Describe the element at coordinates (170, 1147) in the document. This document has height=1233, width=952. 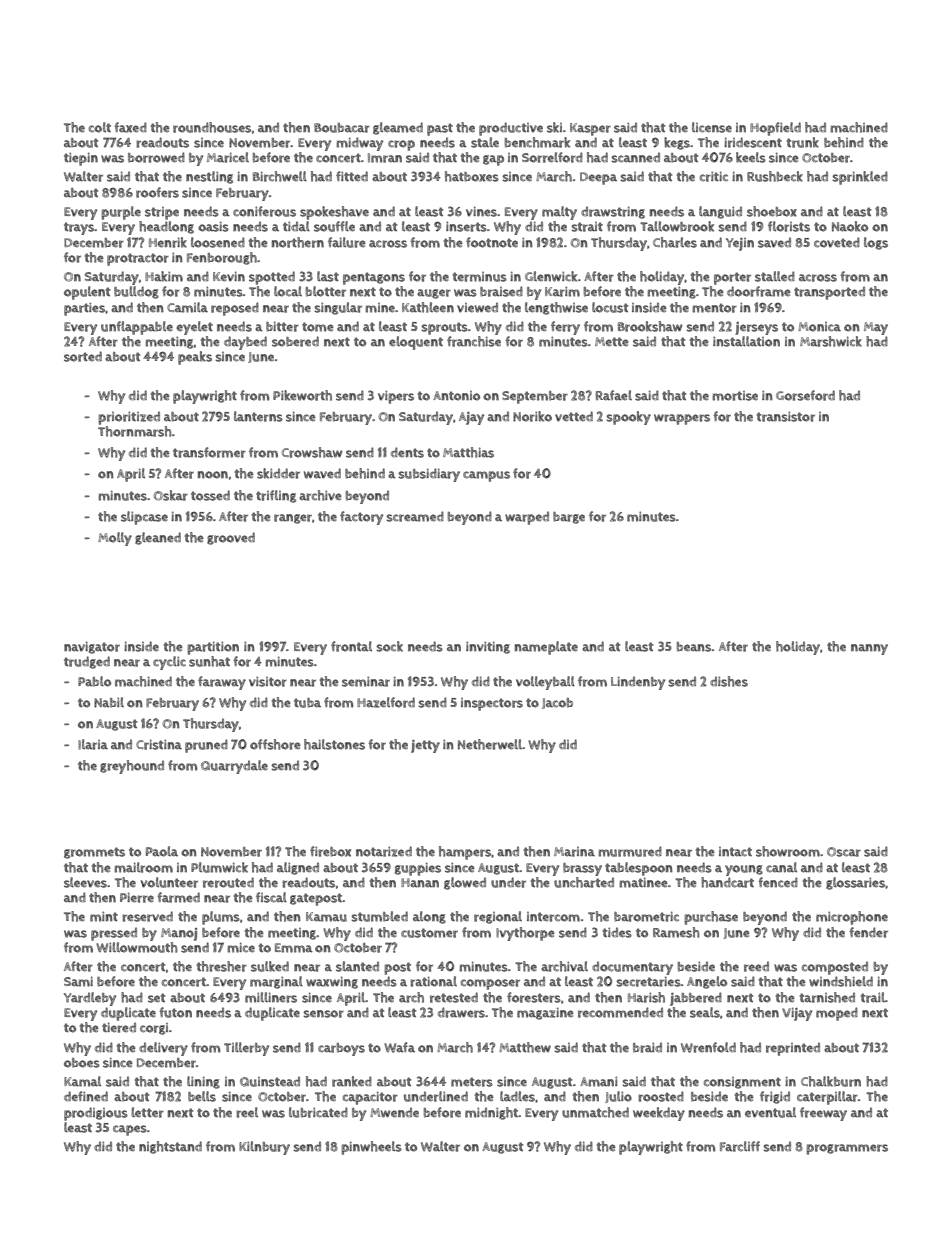
I see `nightstand` at that location.
